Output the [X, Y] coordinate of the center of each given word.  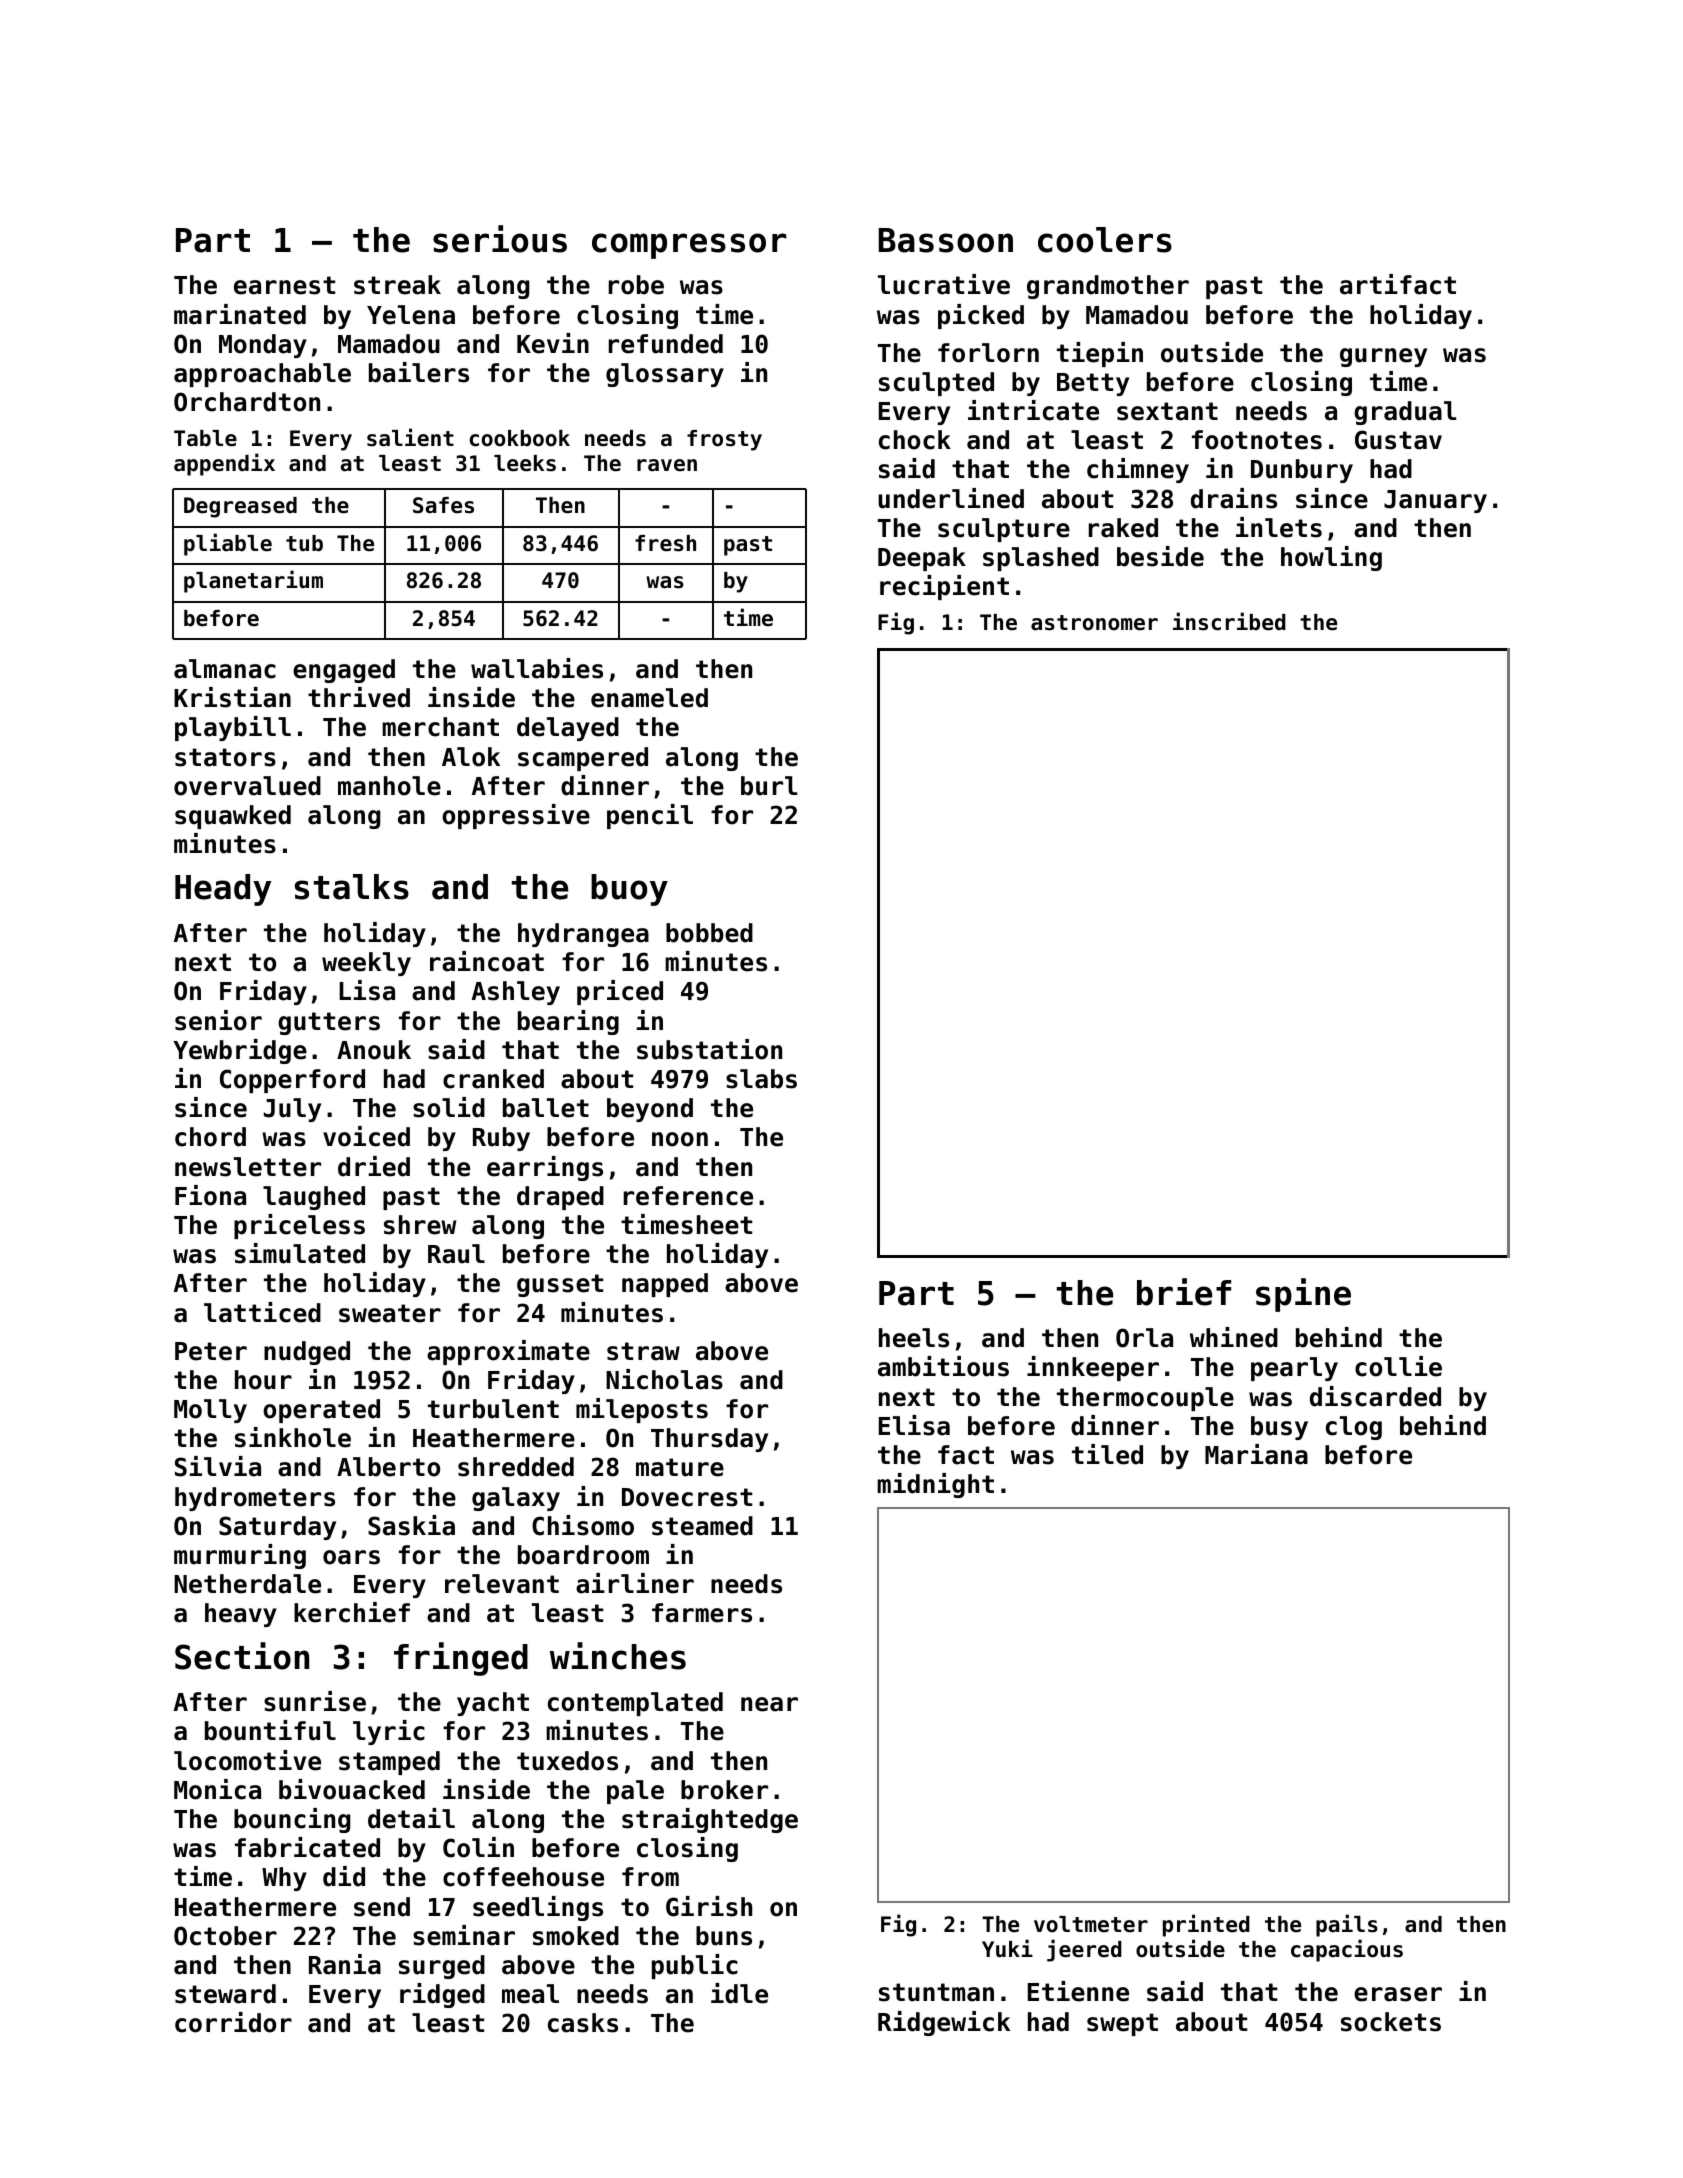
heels [914, 1338]
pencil [650, 816]
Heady [223, 890]
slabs [761, 1079]
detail [411, 1818]
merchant [440, 727]
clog [1354, 1428]
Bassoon [946, 240]
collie [1398, 1366]
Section [242, 1656]
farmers [702, 1613]
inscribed [1229, 621]
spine [1303, 1295]
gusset [560, 1285]
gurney [1383, 357]
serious [500, 239]
